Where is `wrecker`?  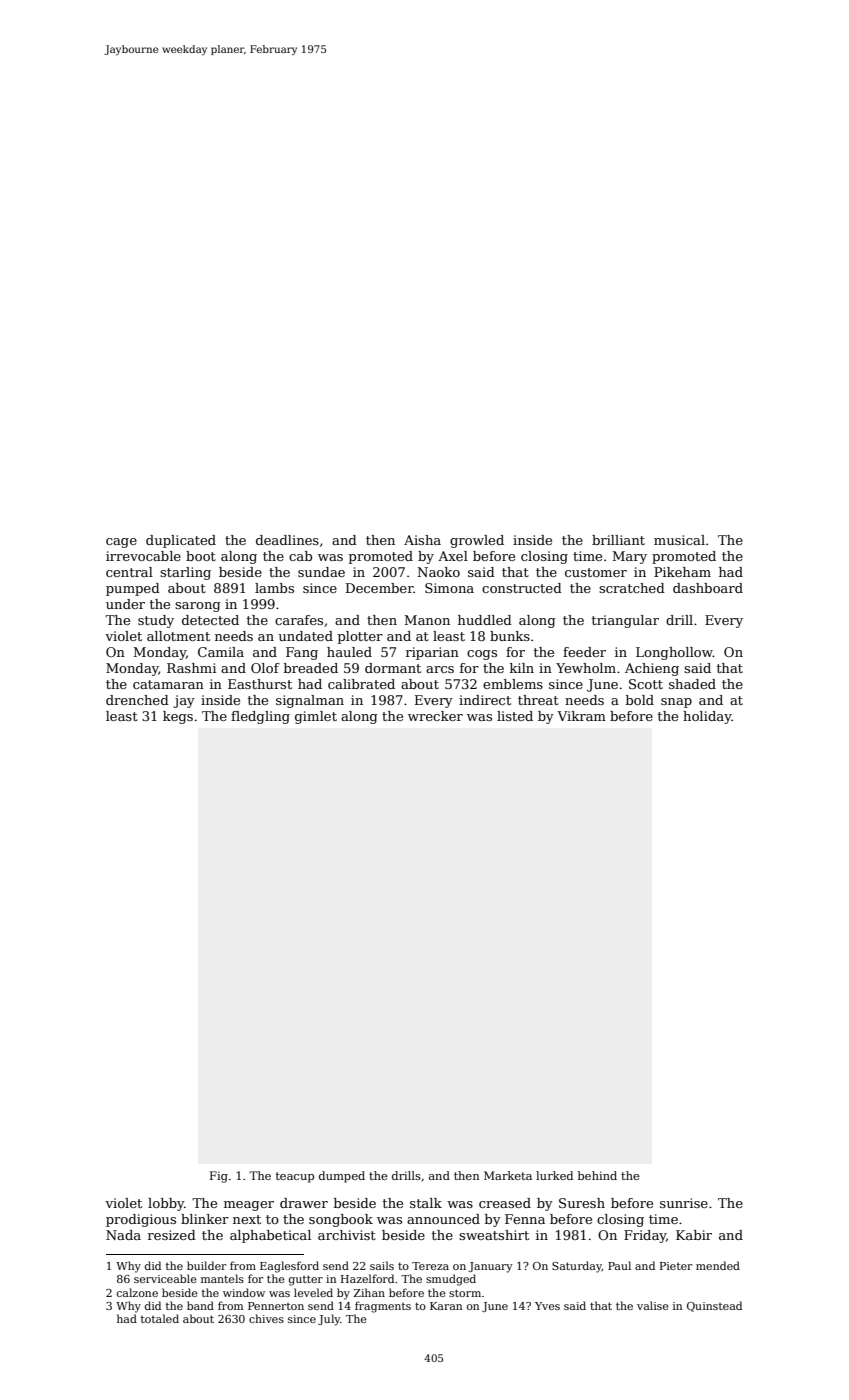 wrecker is located at coordinates (435, 716).
